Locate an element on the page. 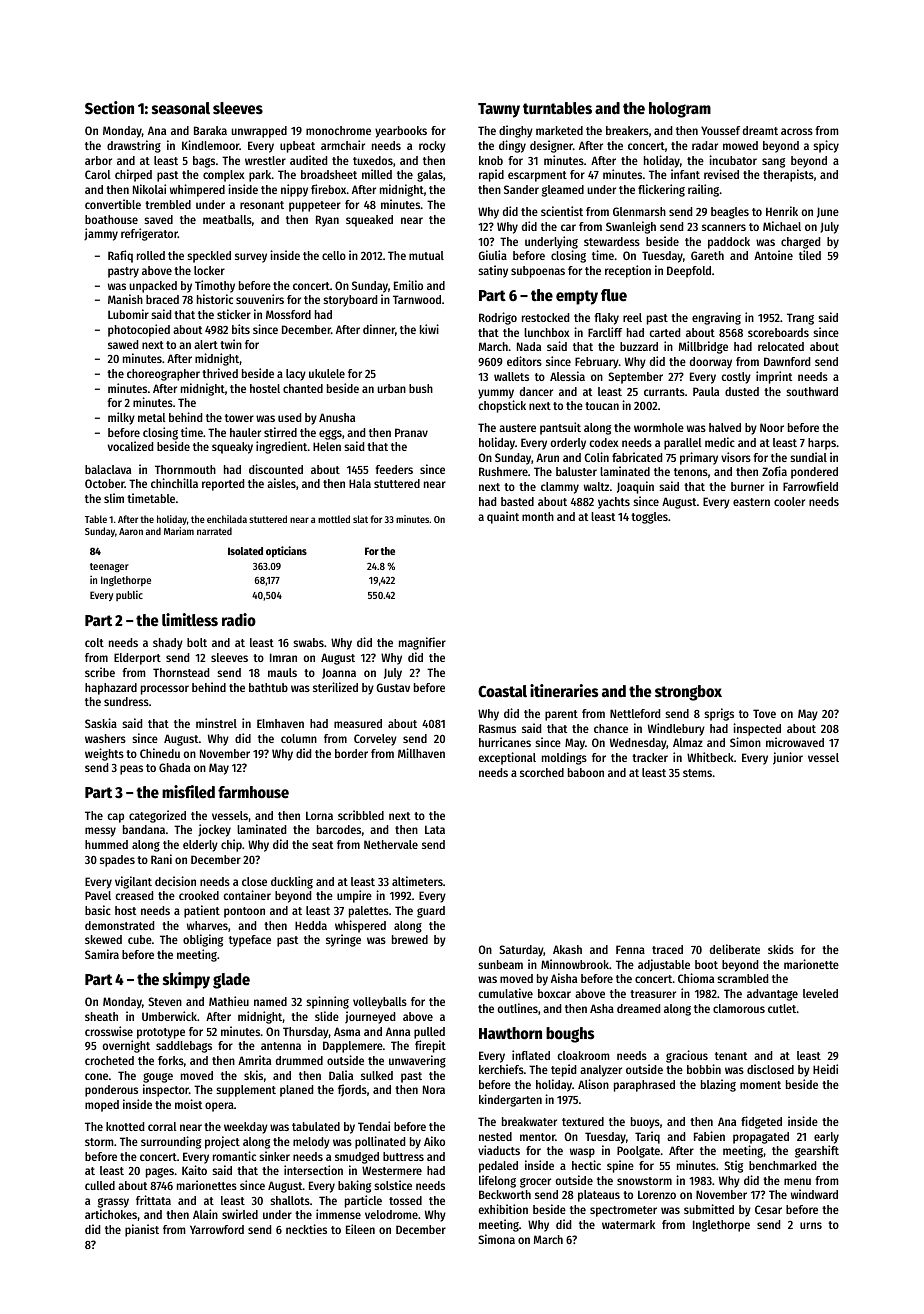 The height and width of the page is (1314, 924). tiled is located at coordinates (810, 255).
